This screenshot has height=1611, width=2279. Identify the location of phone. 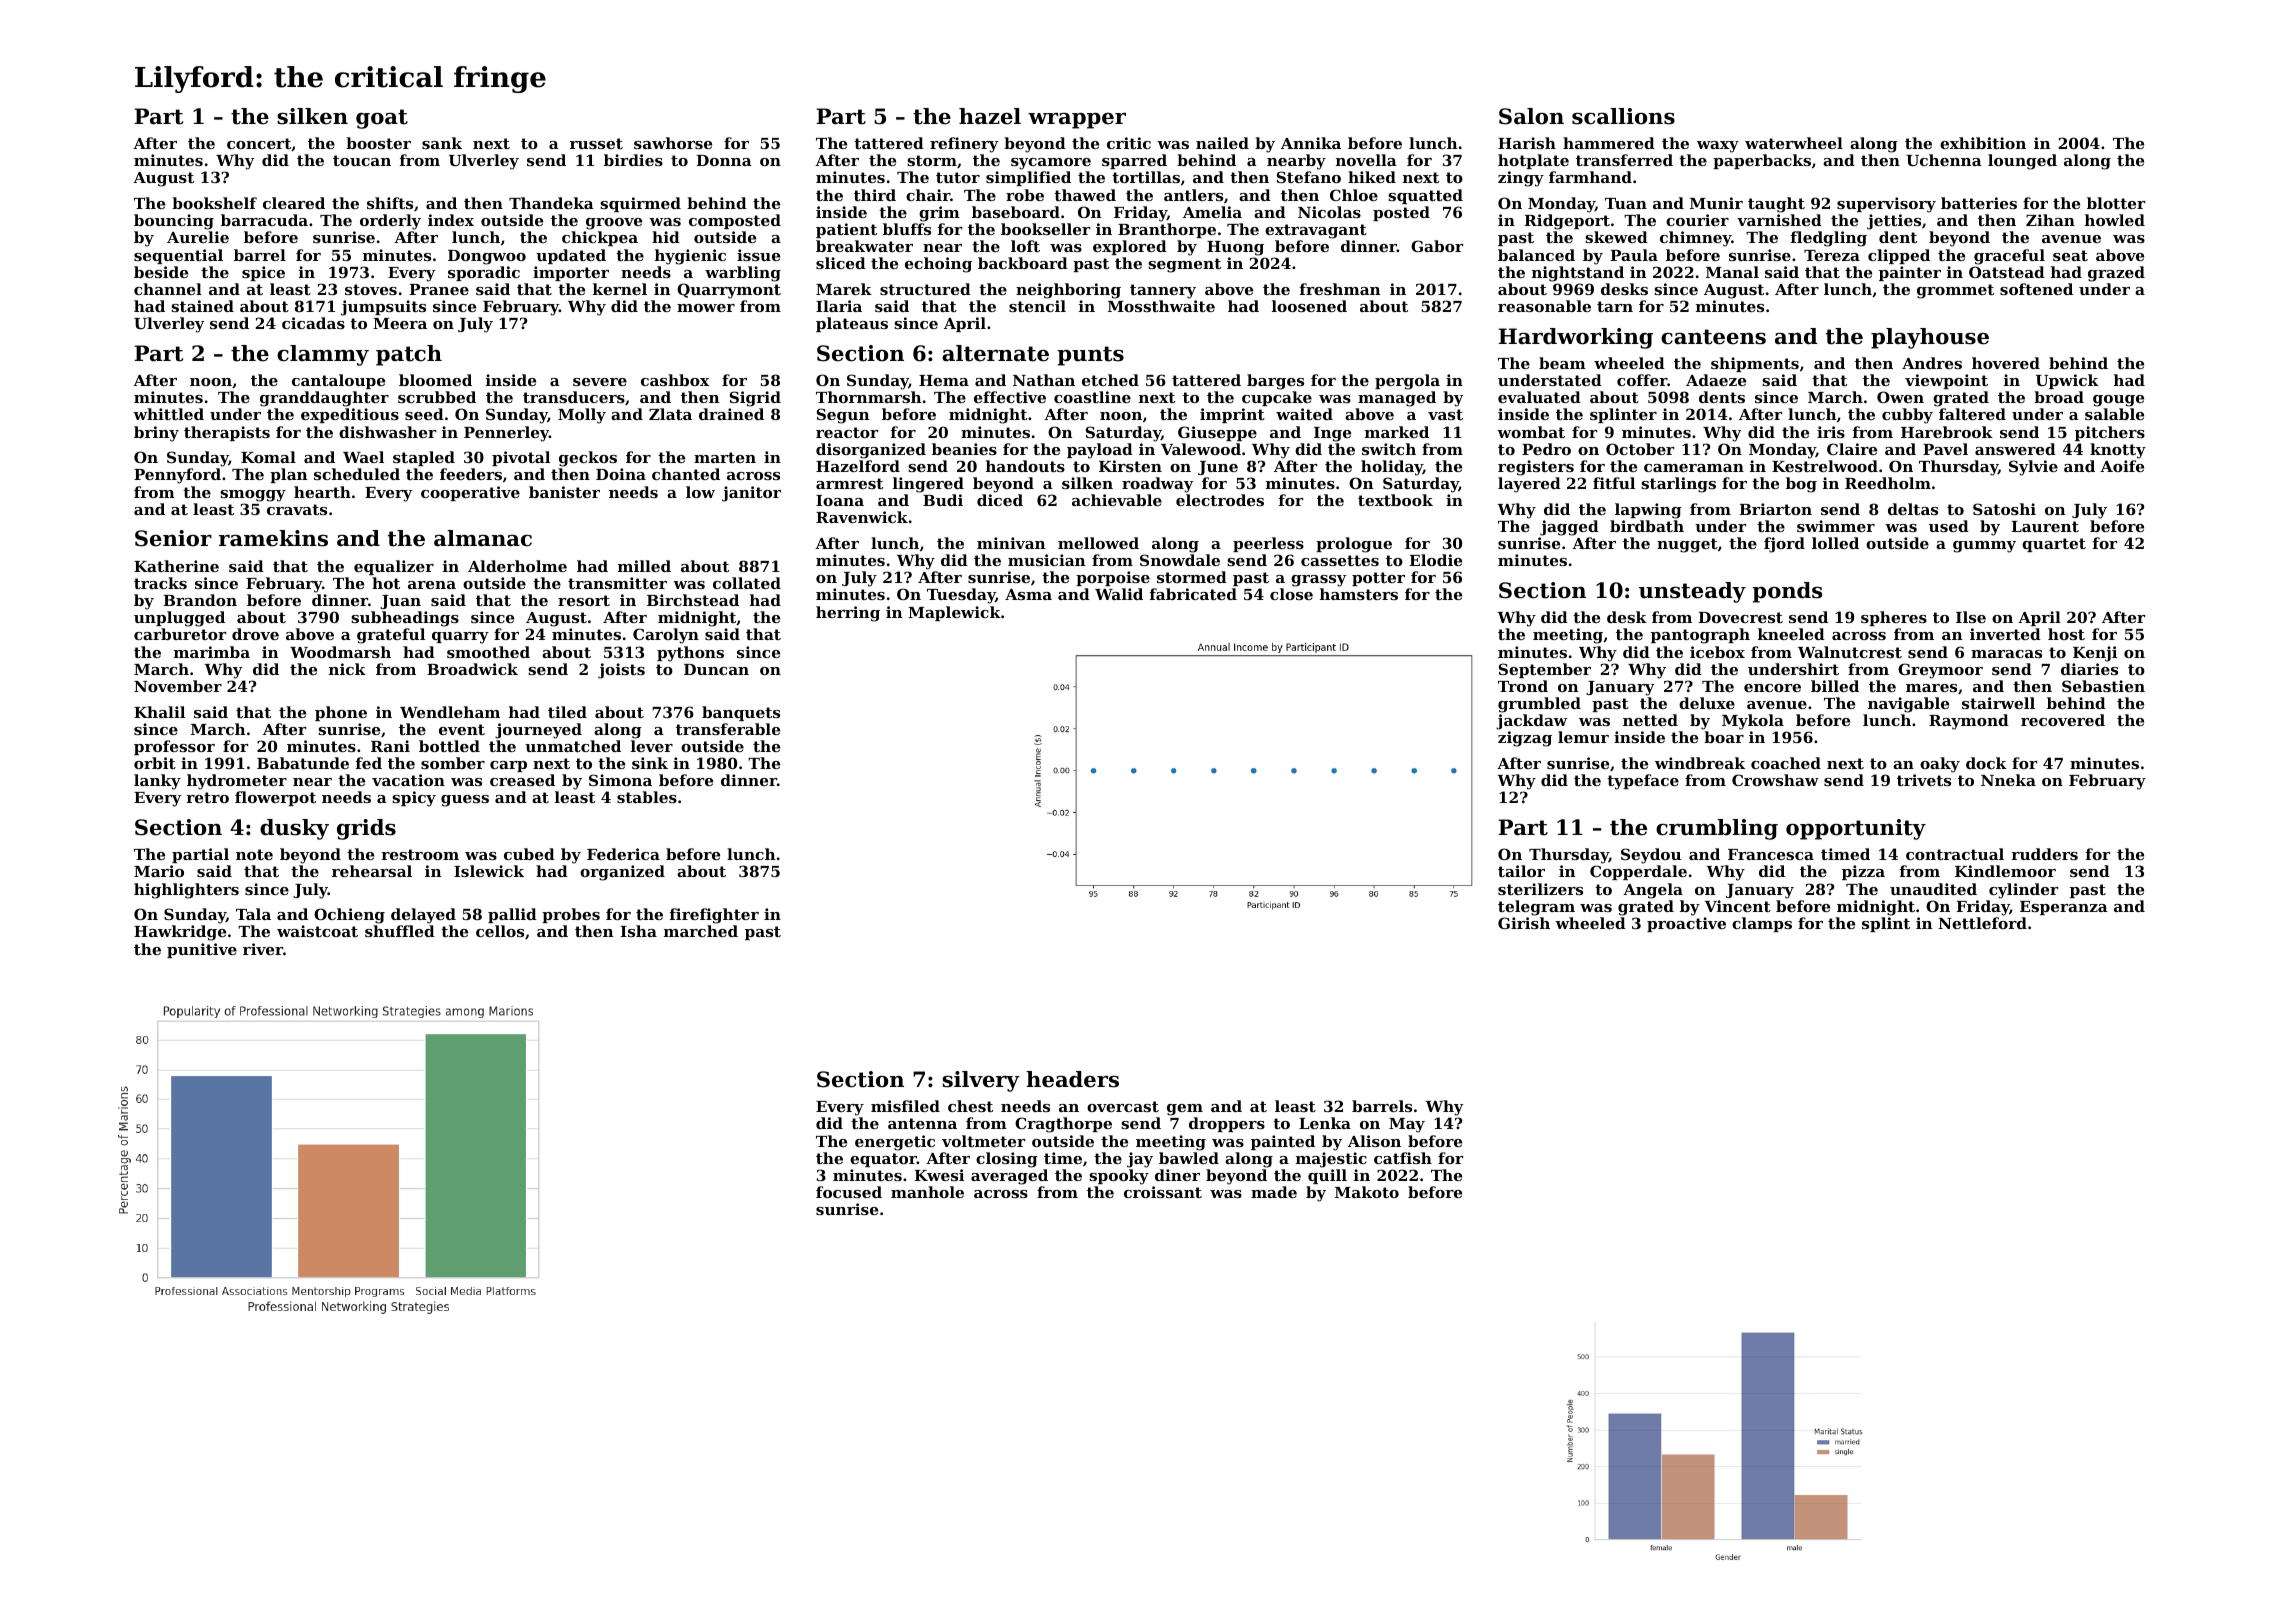
(341, 713).
